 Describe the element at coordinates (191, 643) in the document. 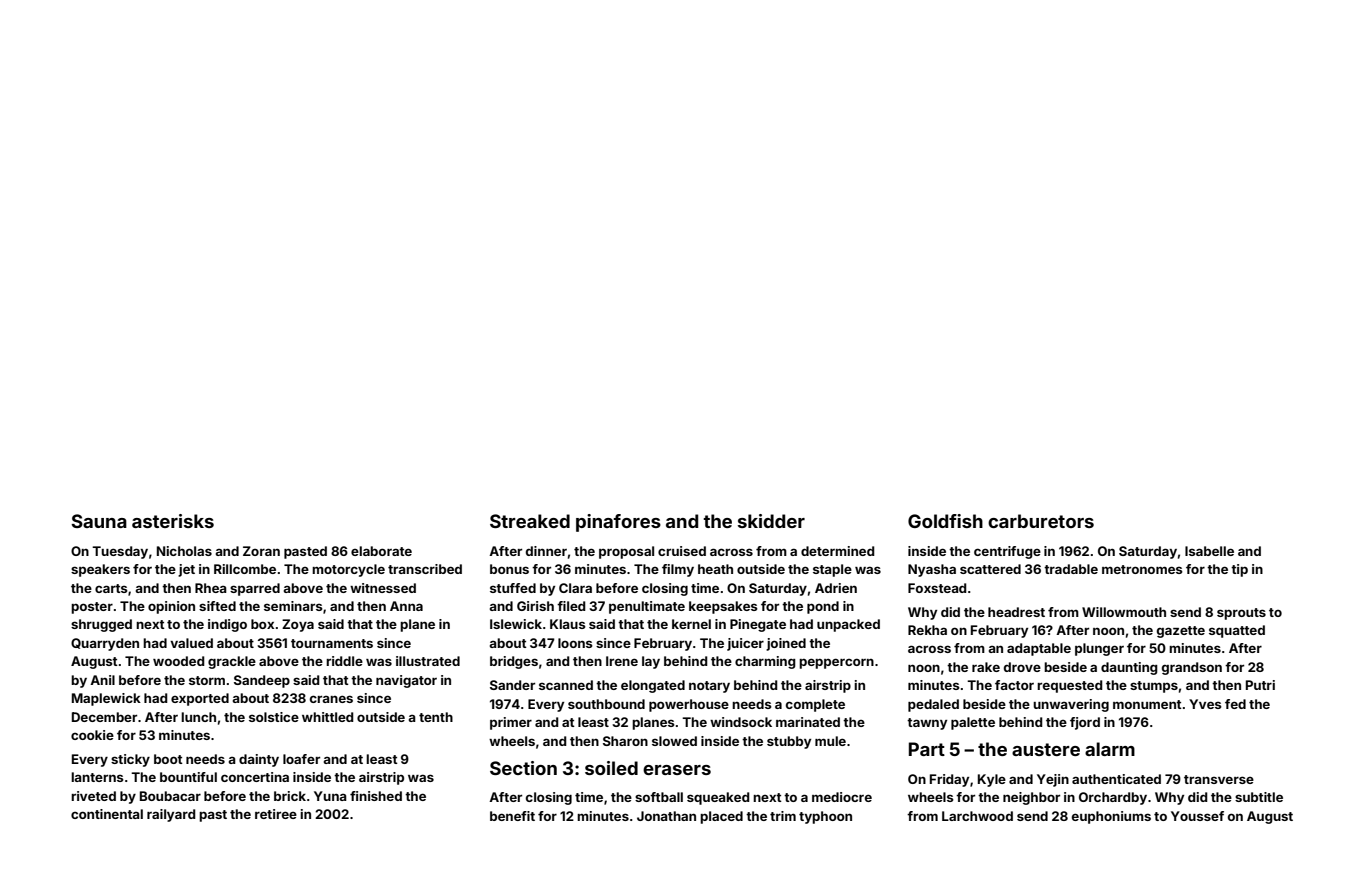

I see `valued` at that location.
